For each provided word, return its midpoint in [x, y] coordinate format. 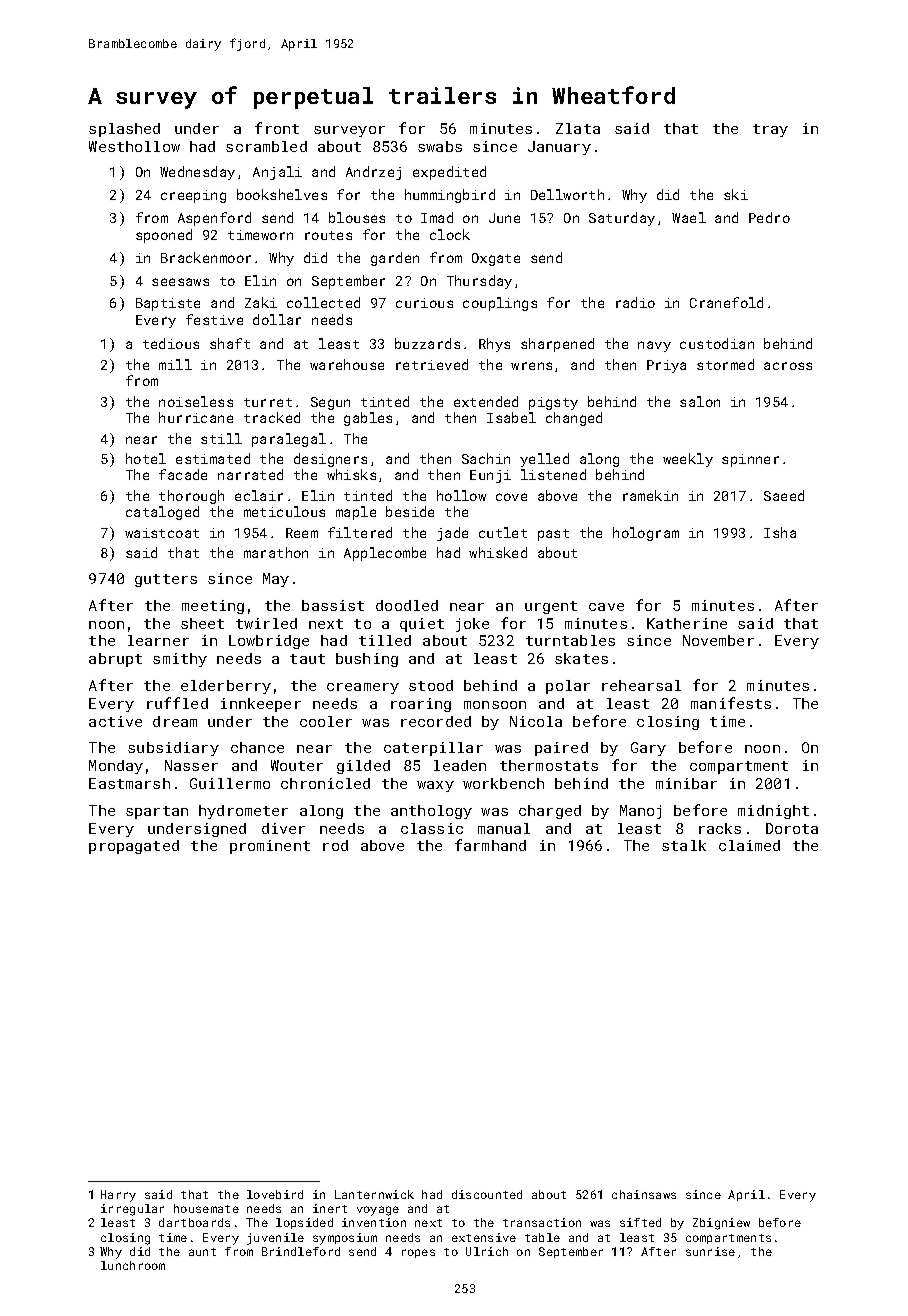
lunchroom [133, 1265]
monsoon [495, 705]
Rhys [494, 345]
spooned [164, 236]
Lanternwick [374, 1194]
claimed [749, 845]
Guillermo [230, 783]
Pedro [769, 217]
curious [424, 303]
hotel [146, 458]
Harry [118, 1196]
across [788, 366]
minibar [686, 783]
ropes [418, 1253]
